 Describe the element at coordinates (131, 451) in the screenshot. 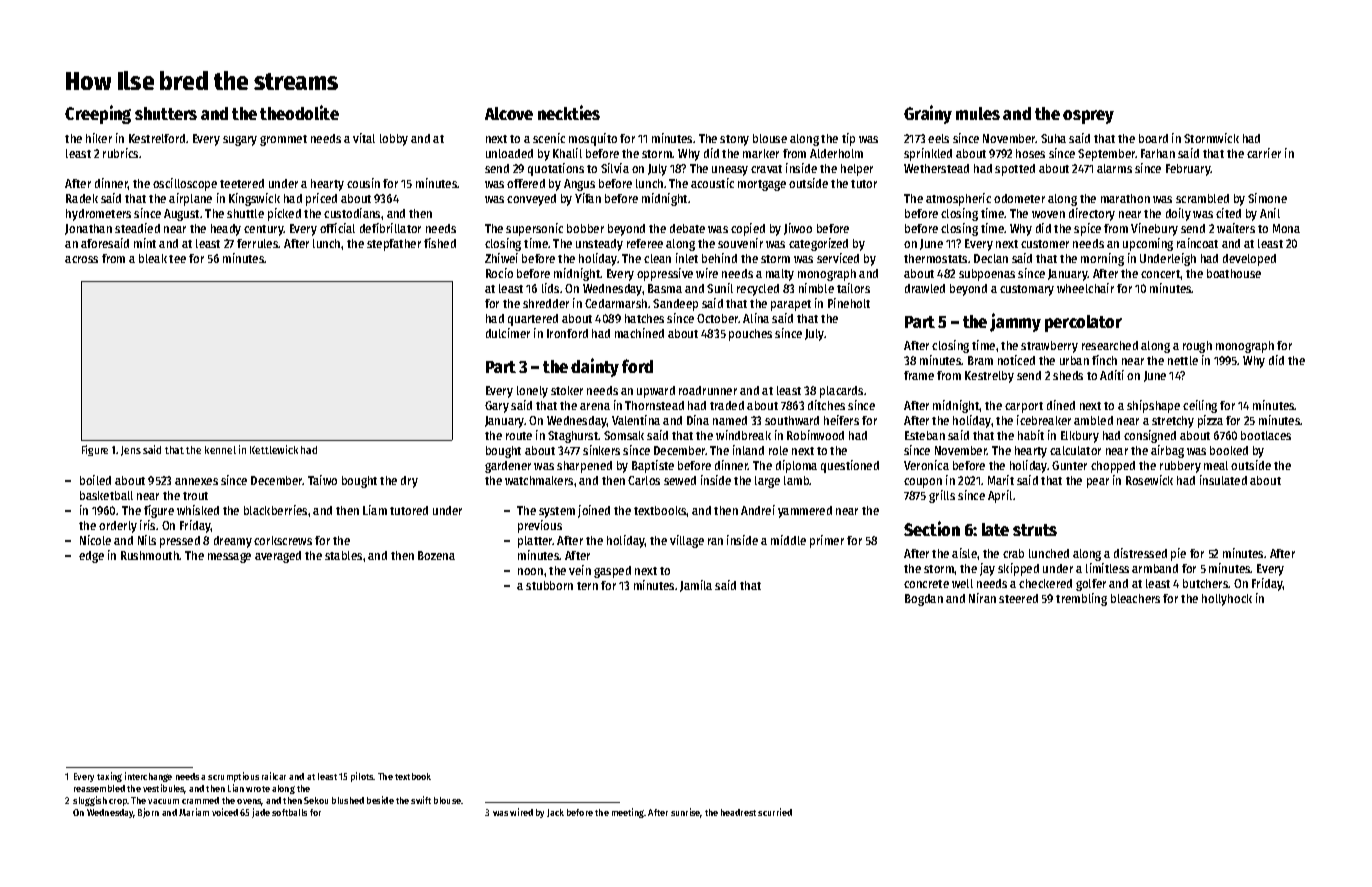

I see `Jens` at that location.
